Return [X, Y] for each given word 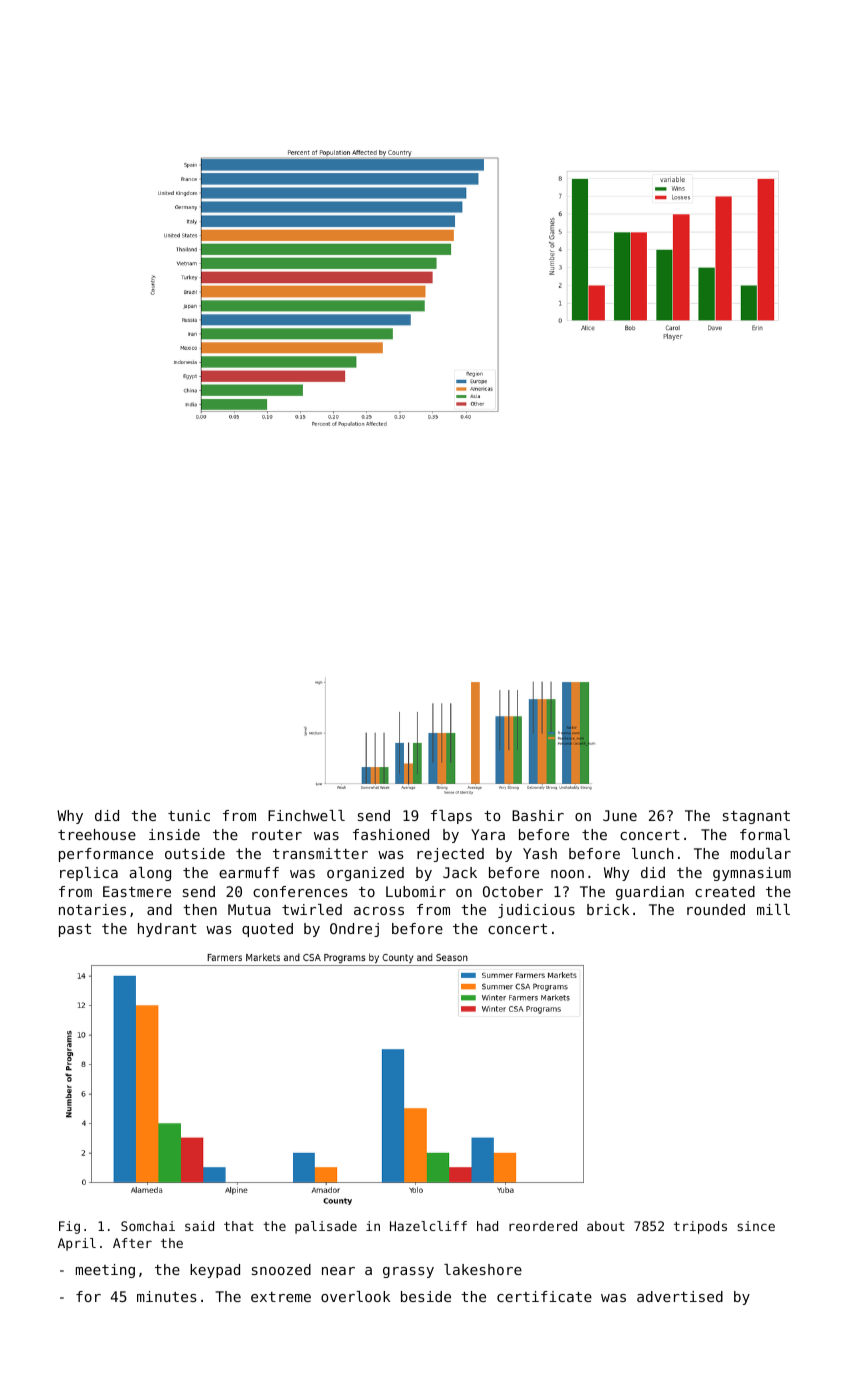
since [756, 1226]
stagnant [756, 817]
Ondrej [354, 930]
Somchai [148, 1226]
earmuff [249, 872]
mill [773, 909]
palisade [326, 1227]
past [75, 930]
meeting [105, 1271]
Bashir [538, 815]
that [239, 1226]
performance [106, 855]
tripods [700, 1227]
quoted [267, 930]
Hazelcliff [428, 1226]
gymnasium [752, 874]
